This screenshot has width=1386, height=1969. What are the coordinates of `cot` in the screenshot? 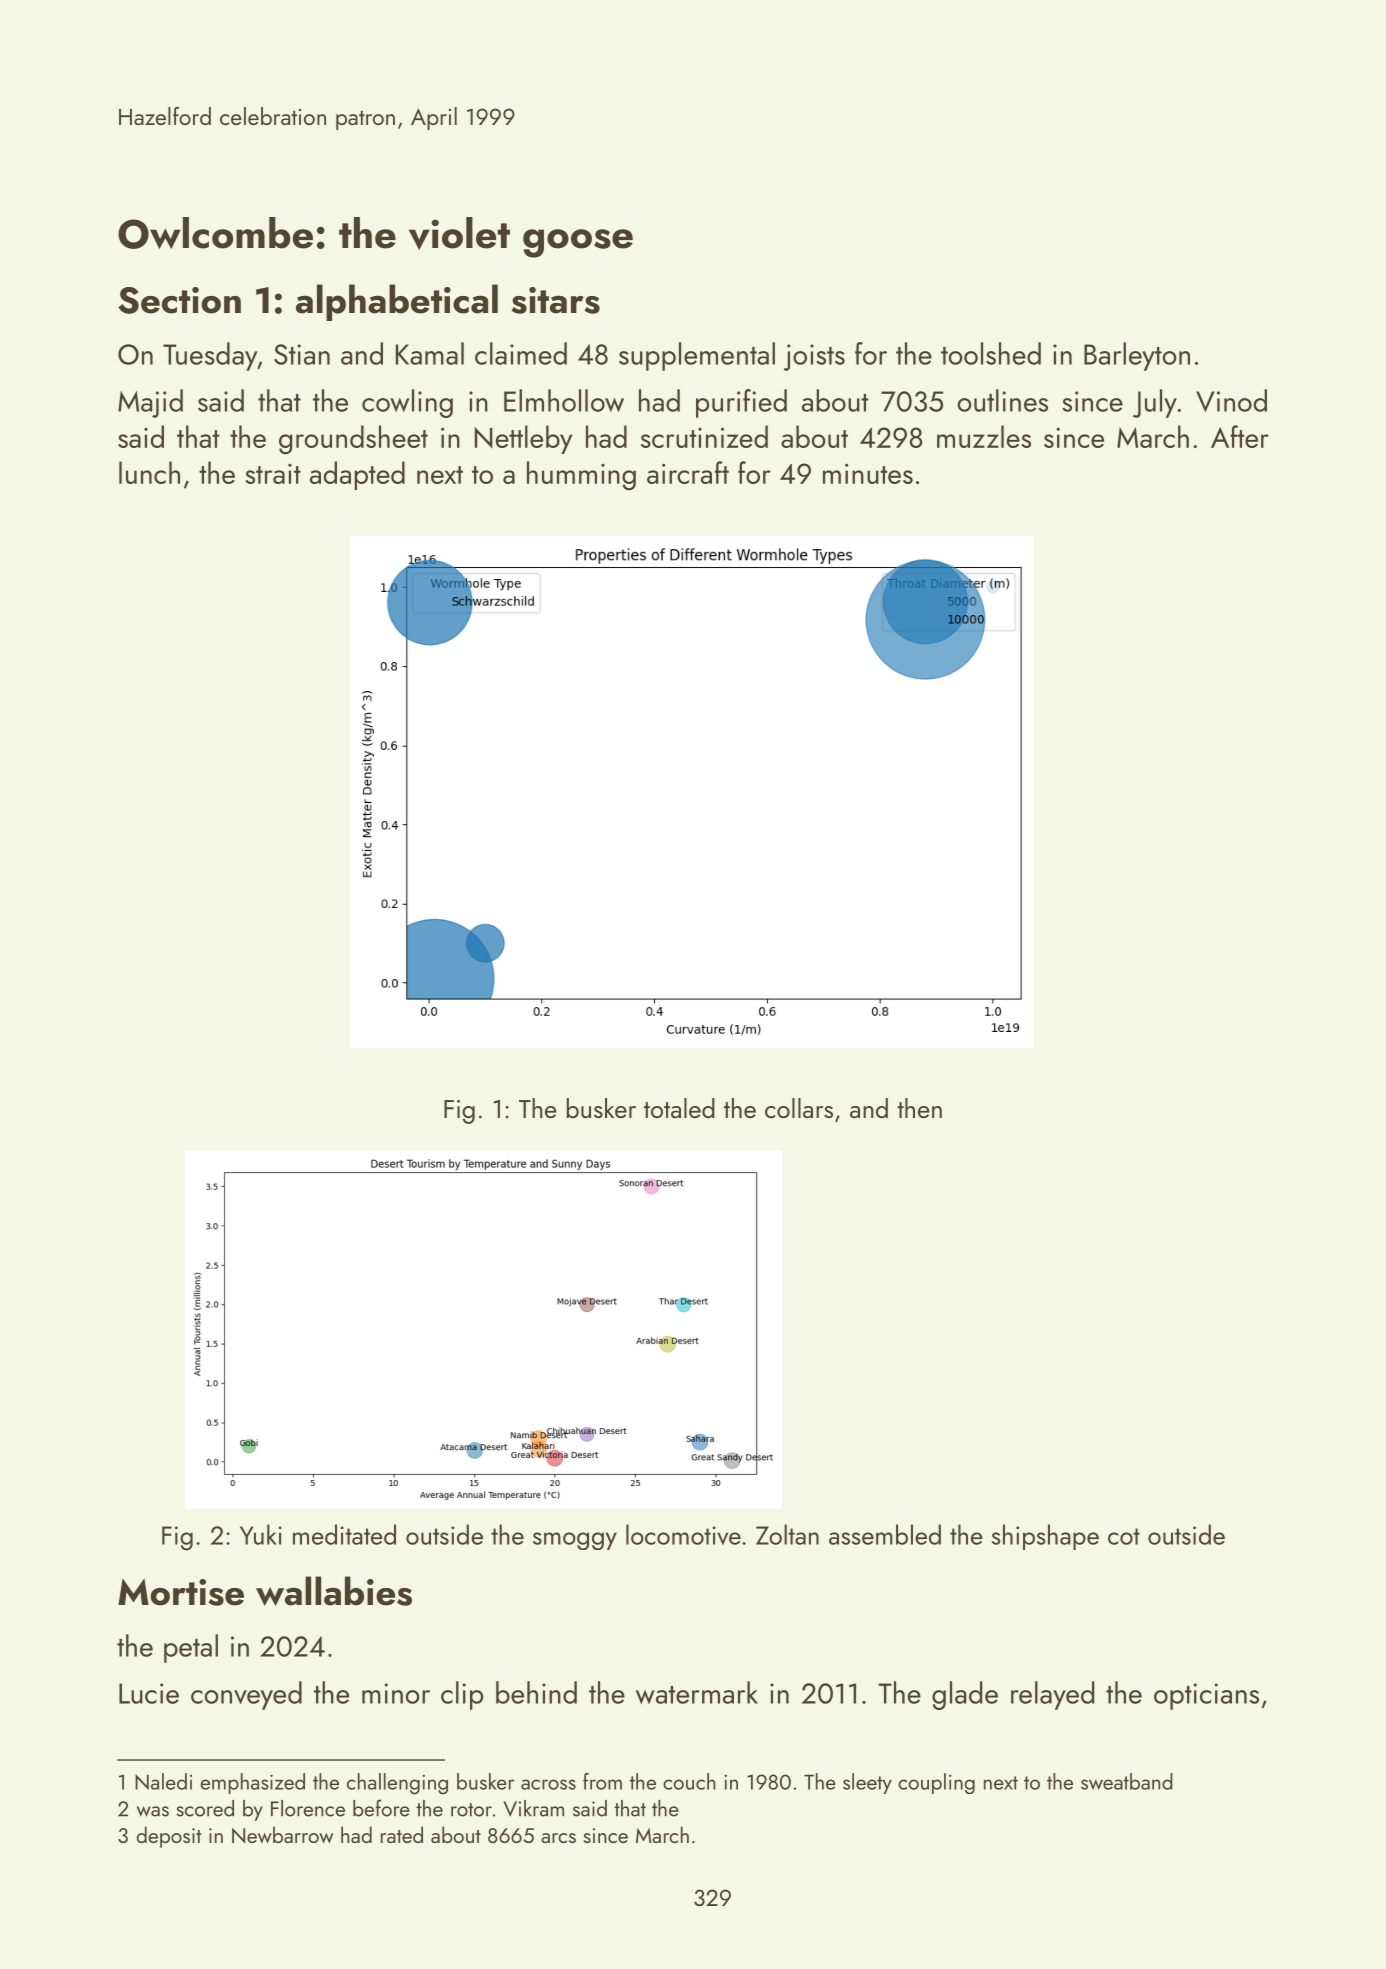 It's located at (1124, 1536).
